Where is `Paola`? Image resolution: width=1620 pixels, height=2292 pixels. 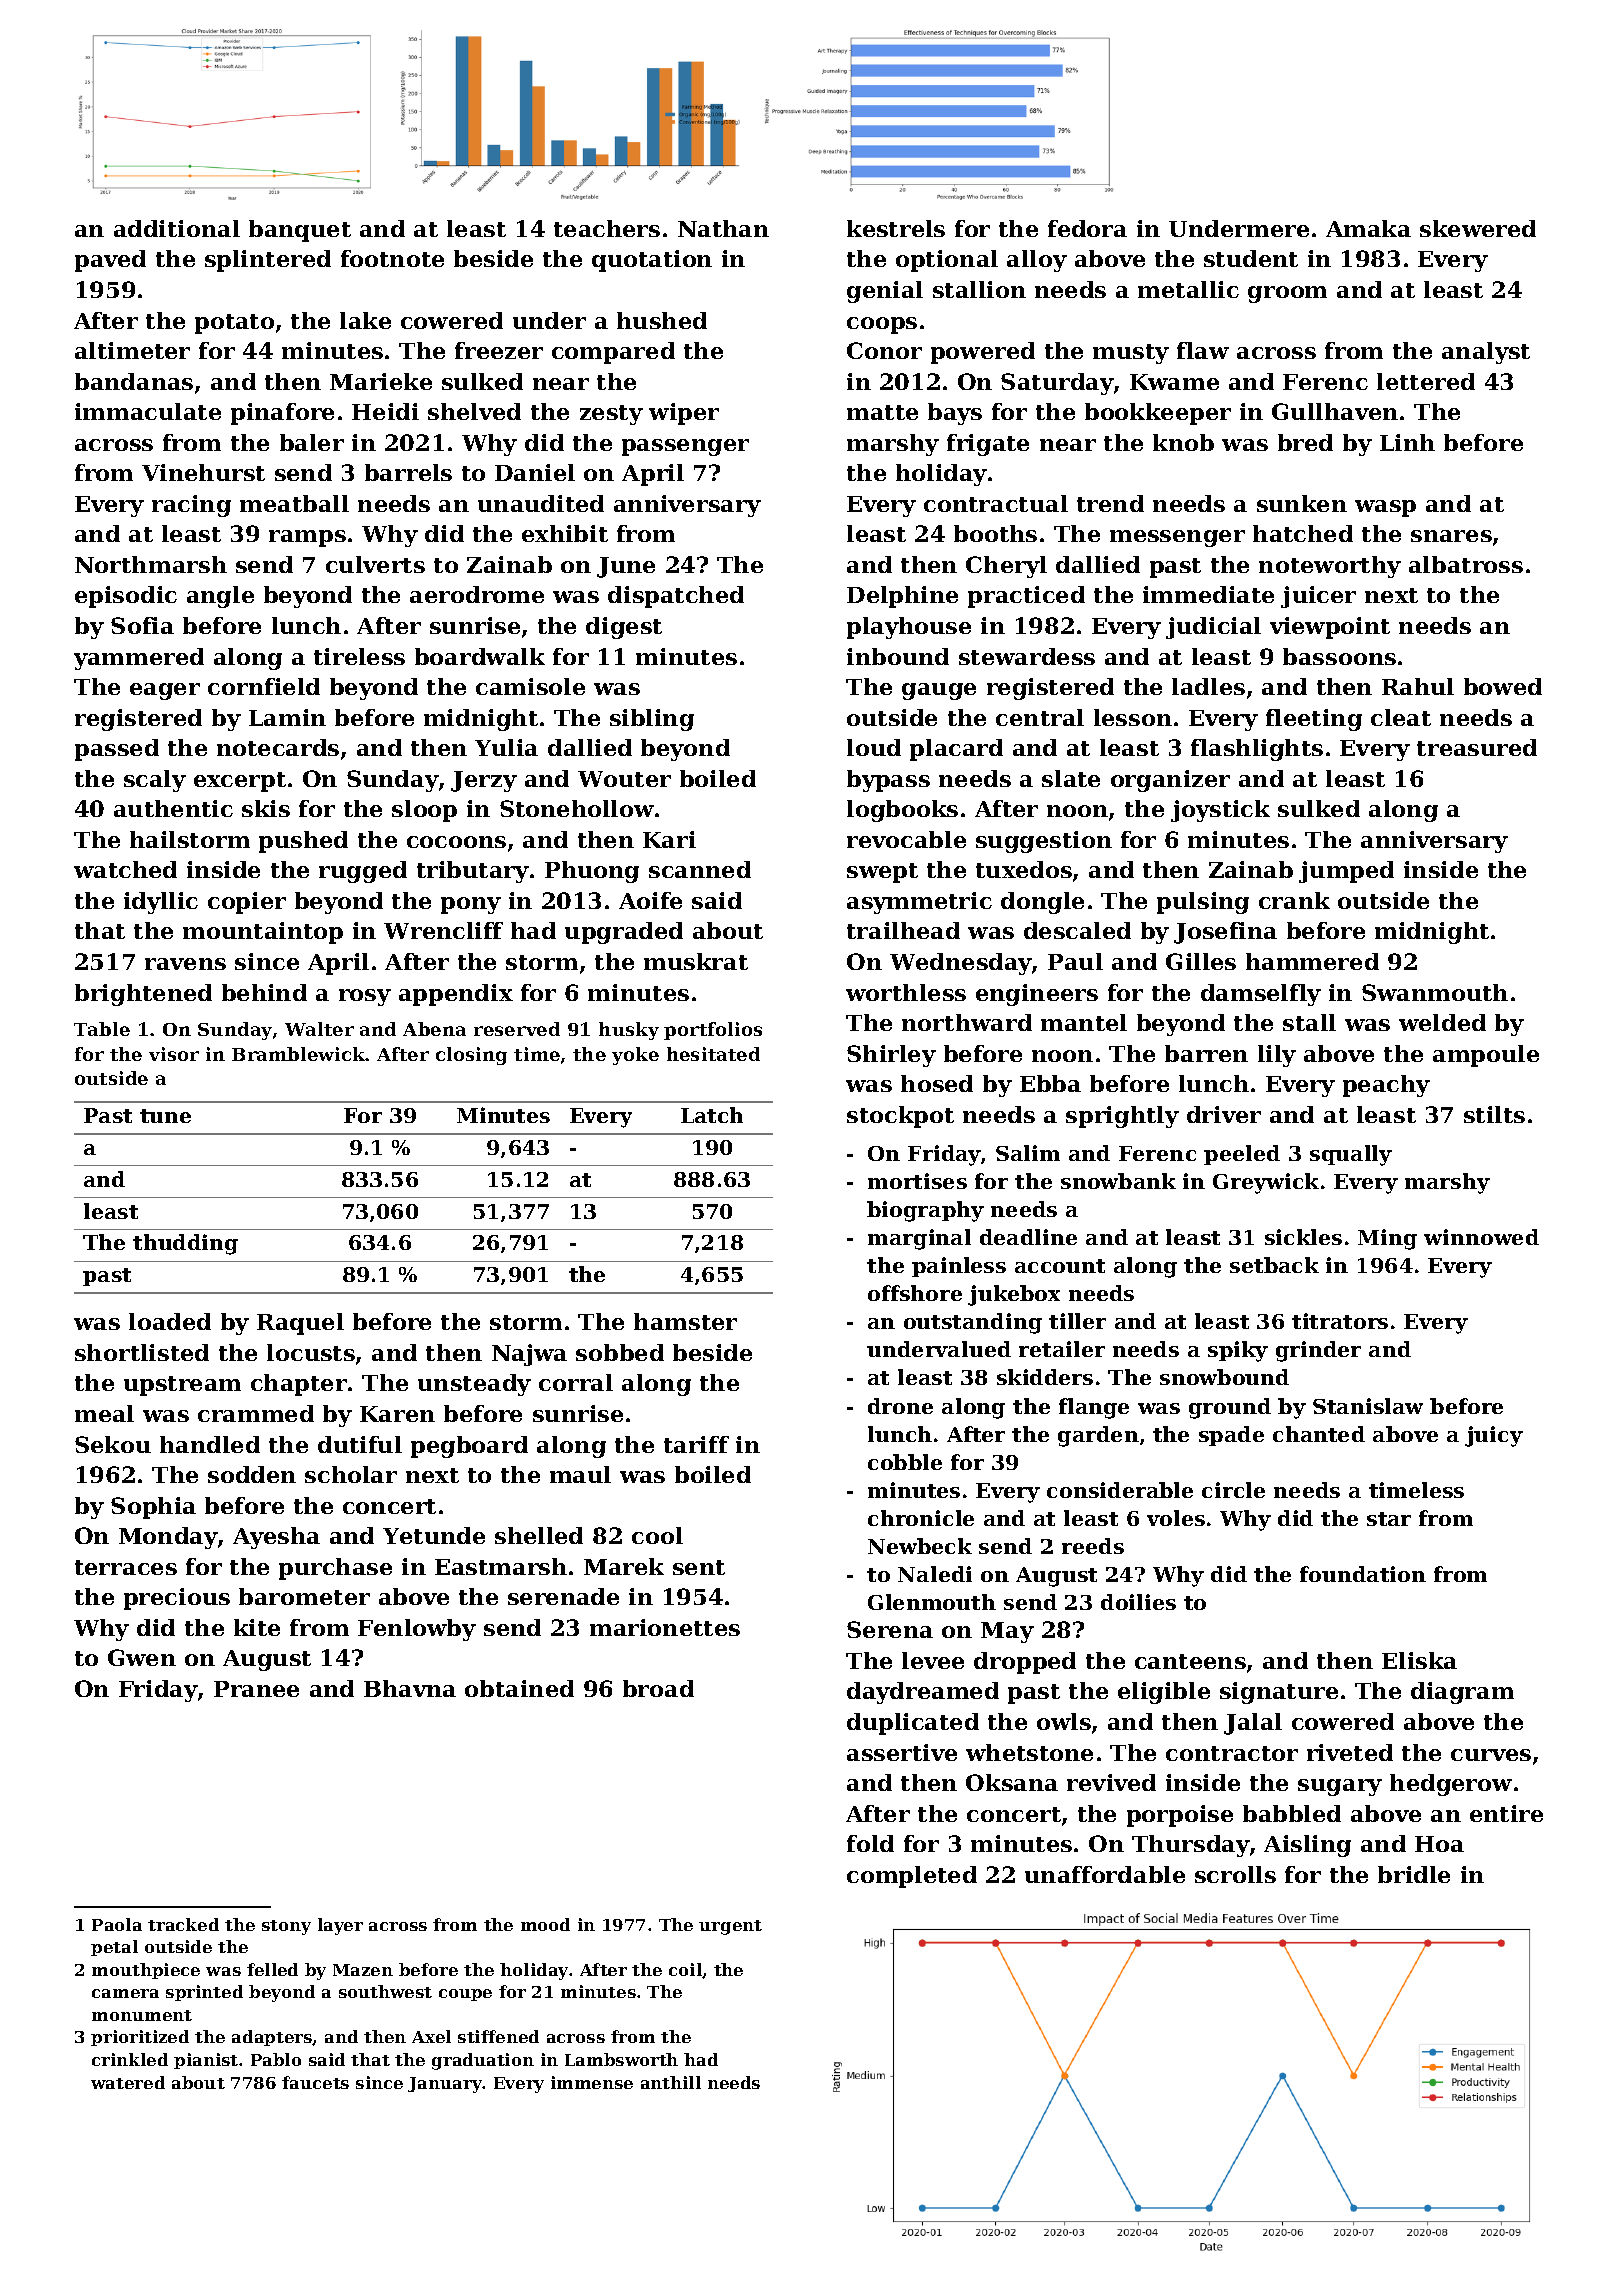
Paola is located at coordinates (117, 1924).
